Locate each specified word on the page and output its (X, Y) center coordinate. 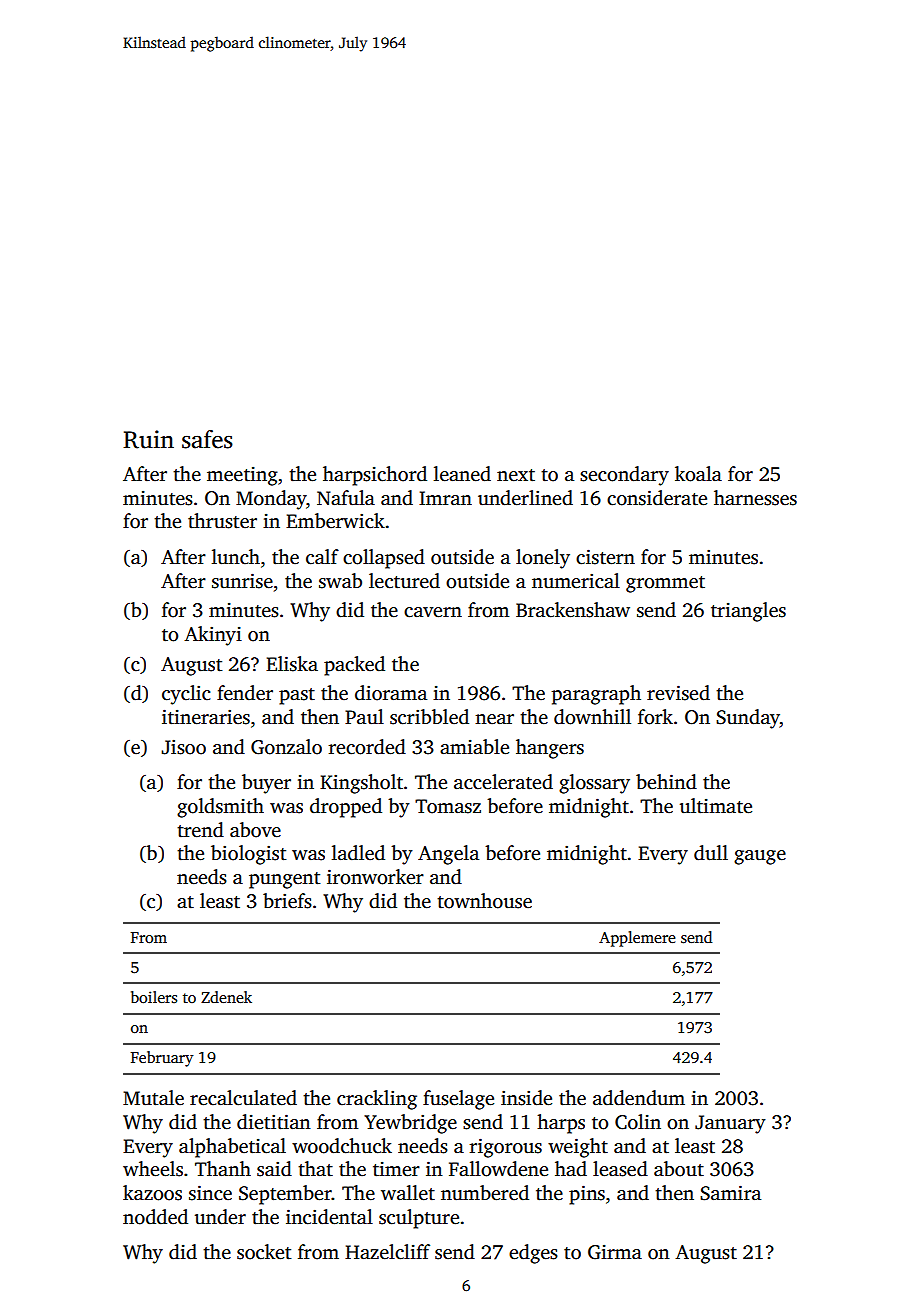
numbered (485, 1193)
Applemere (637, 939)
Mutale (153, 1098)
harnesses (755, 498)
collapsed (384, 559)
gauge (760, 857)
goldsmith (220, 808)
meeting (242, 476)
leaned (462, 474)
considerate (657, 498)
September (285, 1195)
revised (678, 693)
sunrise (242, 581)
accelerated (503, 782)
